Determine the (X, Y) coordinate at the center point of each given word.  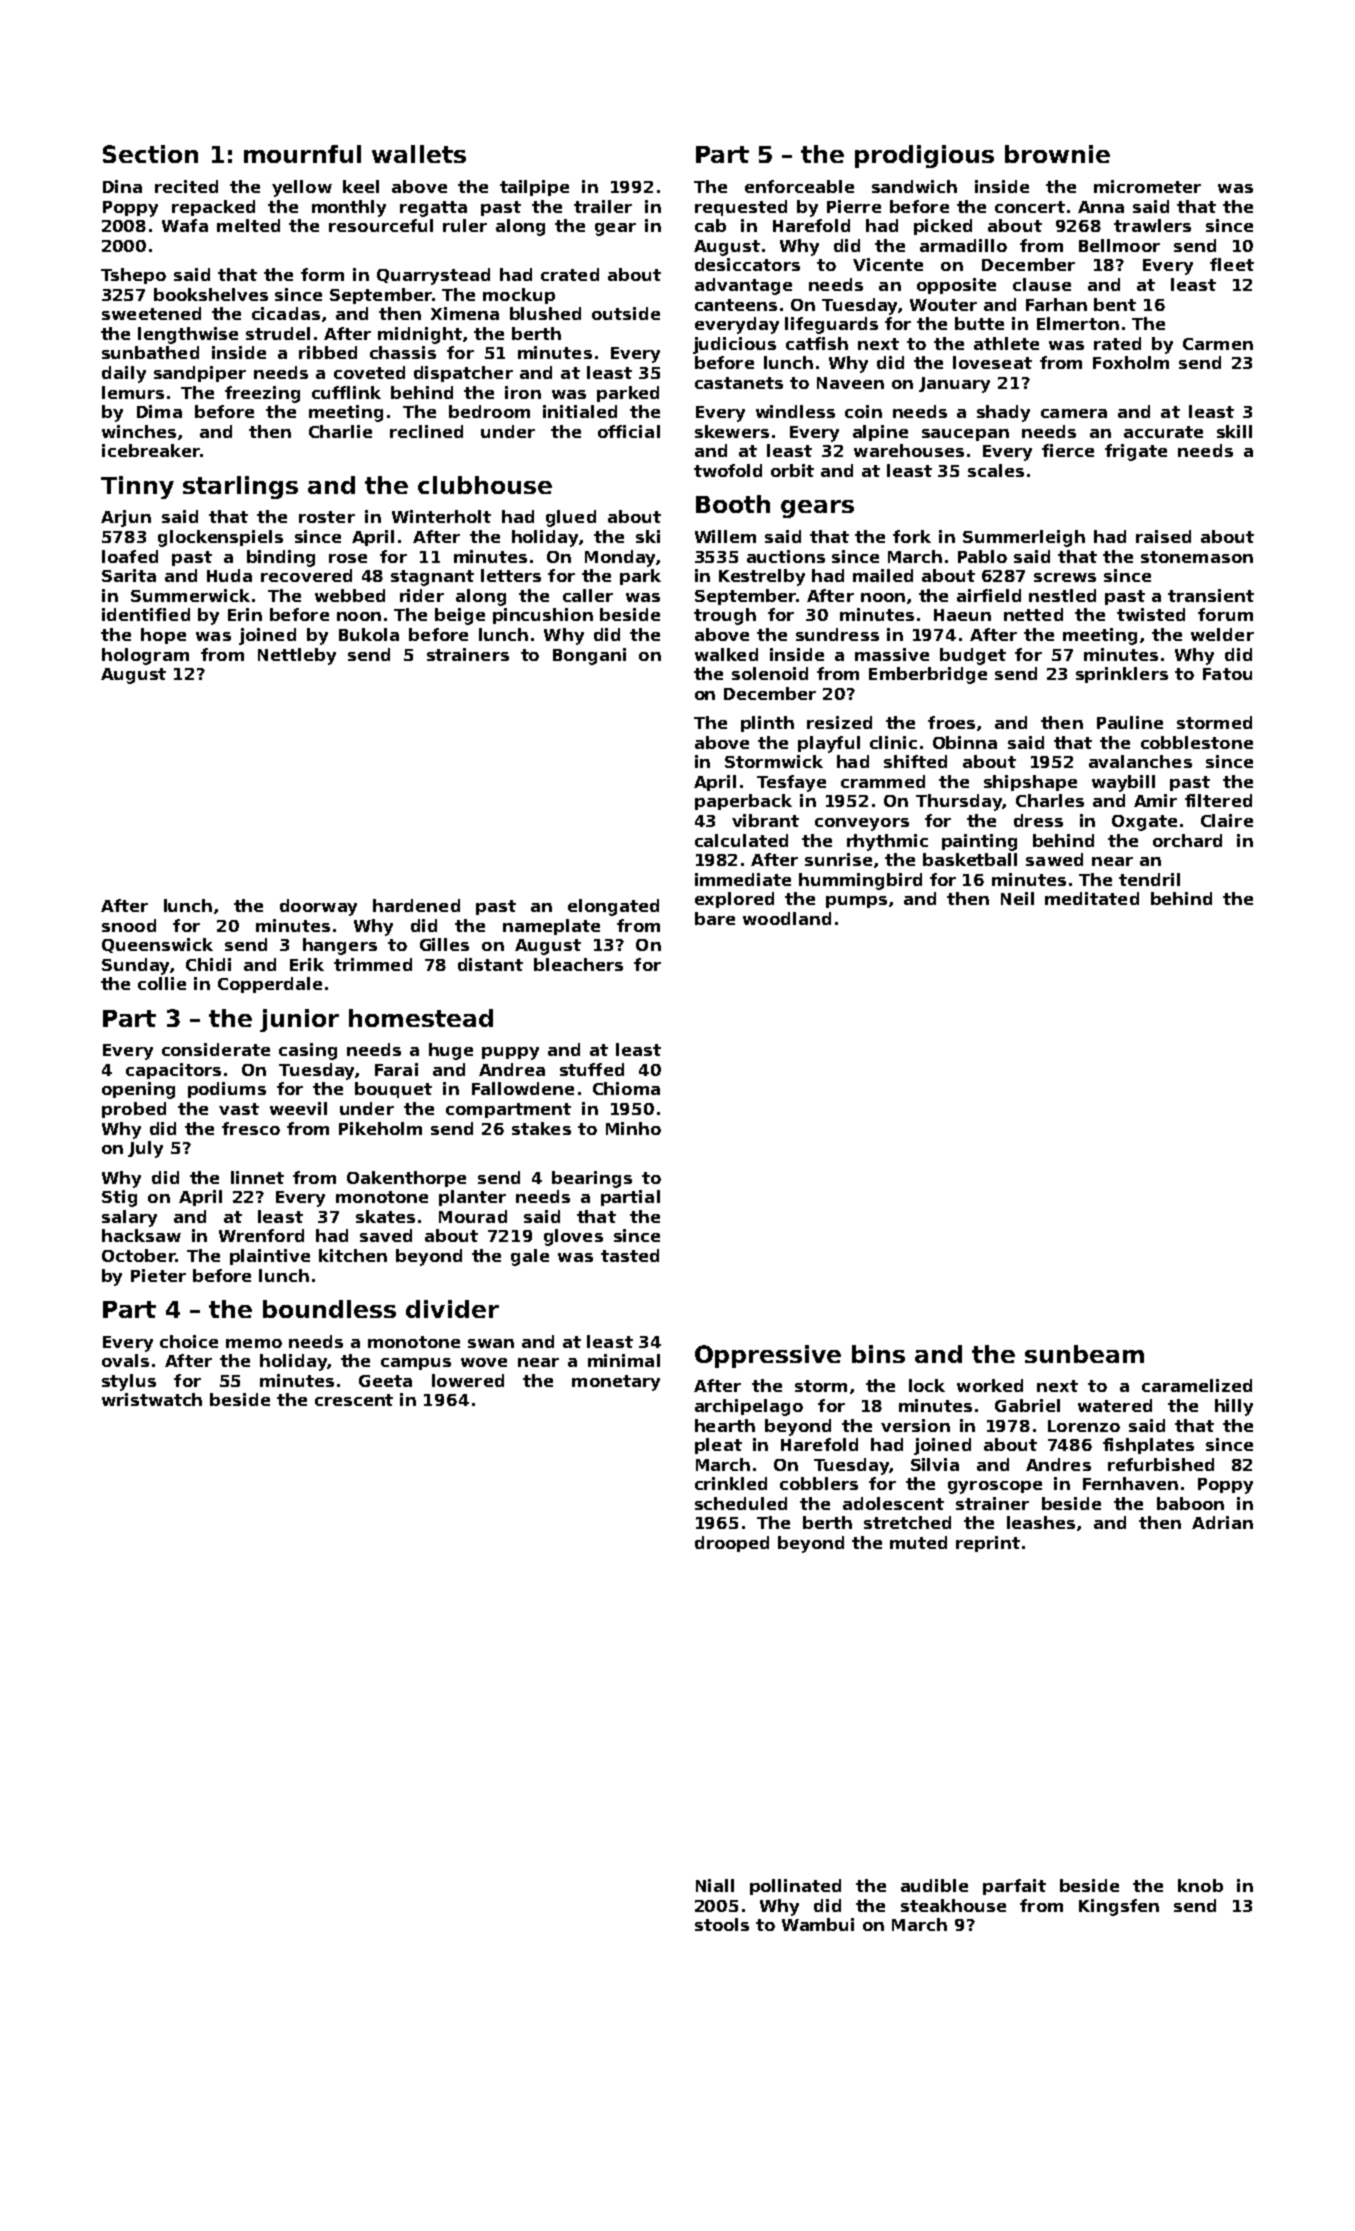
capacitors (173, 1071)
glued (571, 518)
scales (996, 470)
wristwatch (152, 1399)
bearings (592, 1179)
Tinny (137, 487)
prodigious (924, 156)
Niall (715, 1885)
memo (254, 1343)
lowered (468, 1380)
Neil (1017, 898)
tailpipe (534, 188)
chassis (403, 352)
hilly (1234, 1407)
